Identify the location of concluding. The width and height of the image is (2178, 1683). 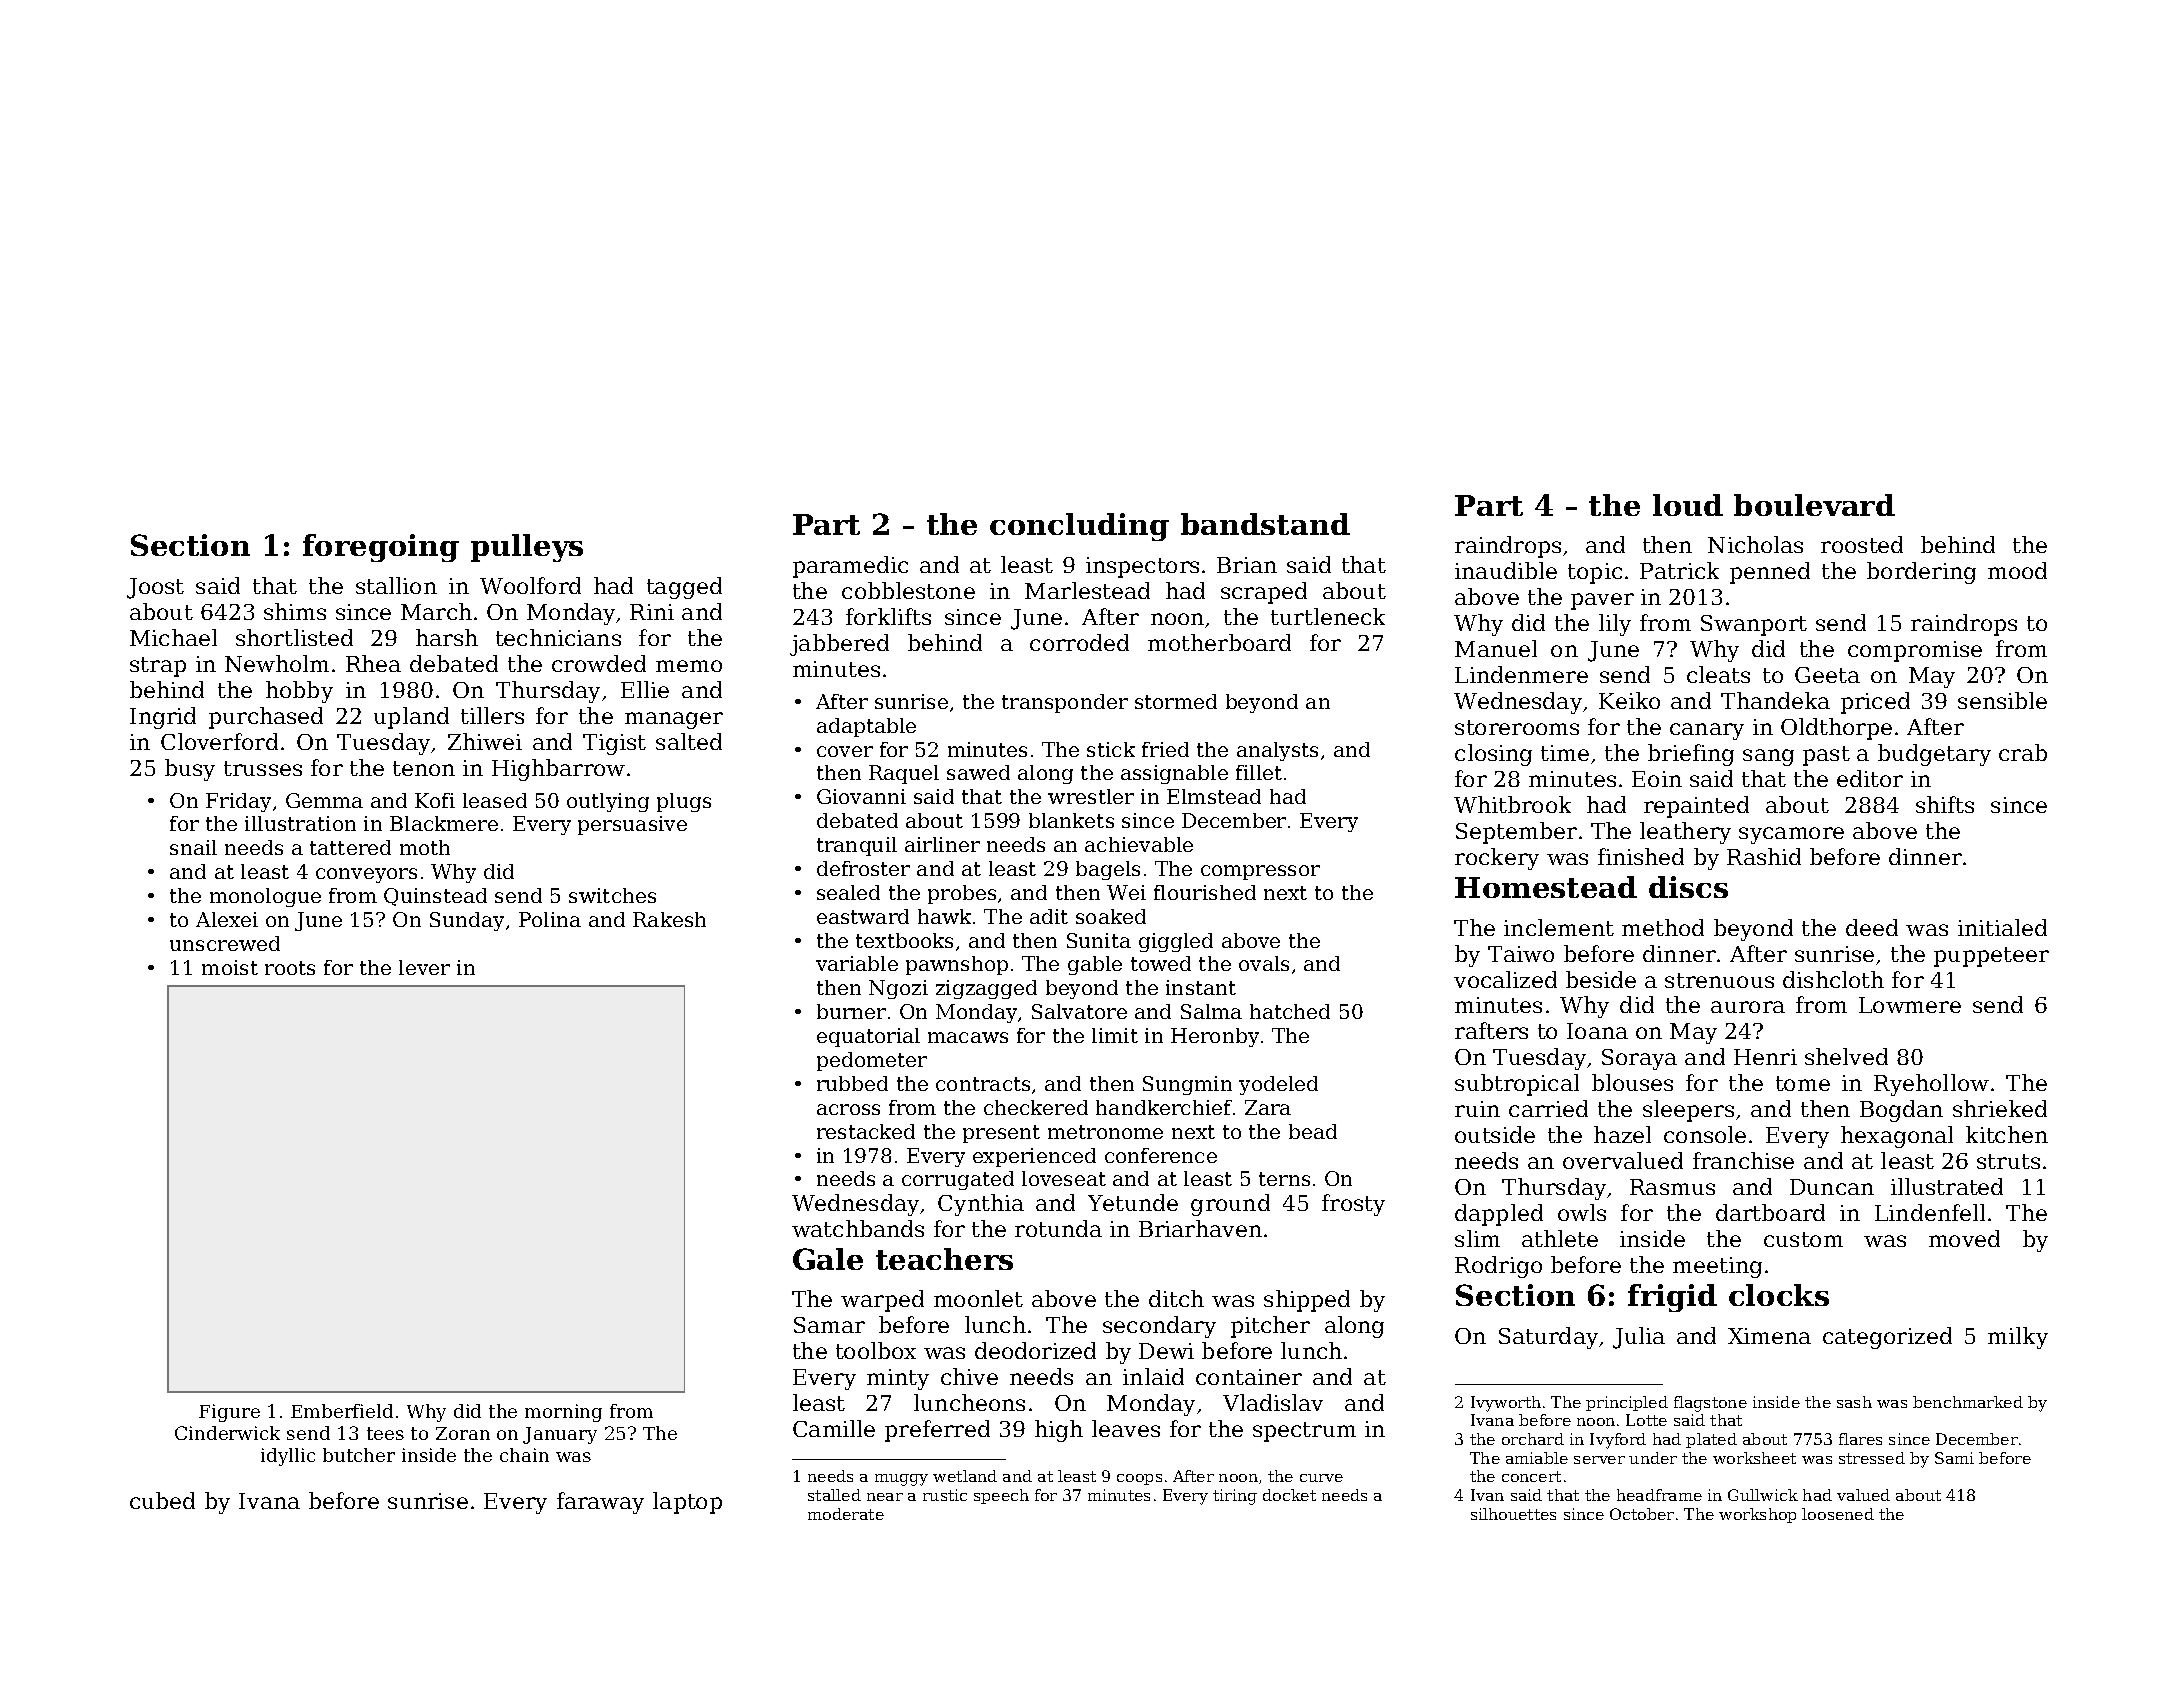
(1079, 527).
